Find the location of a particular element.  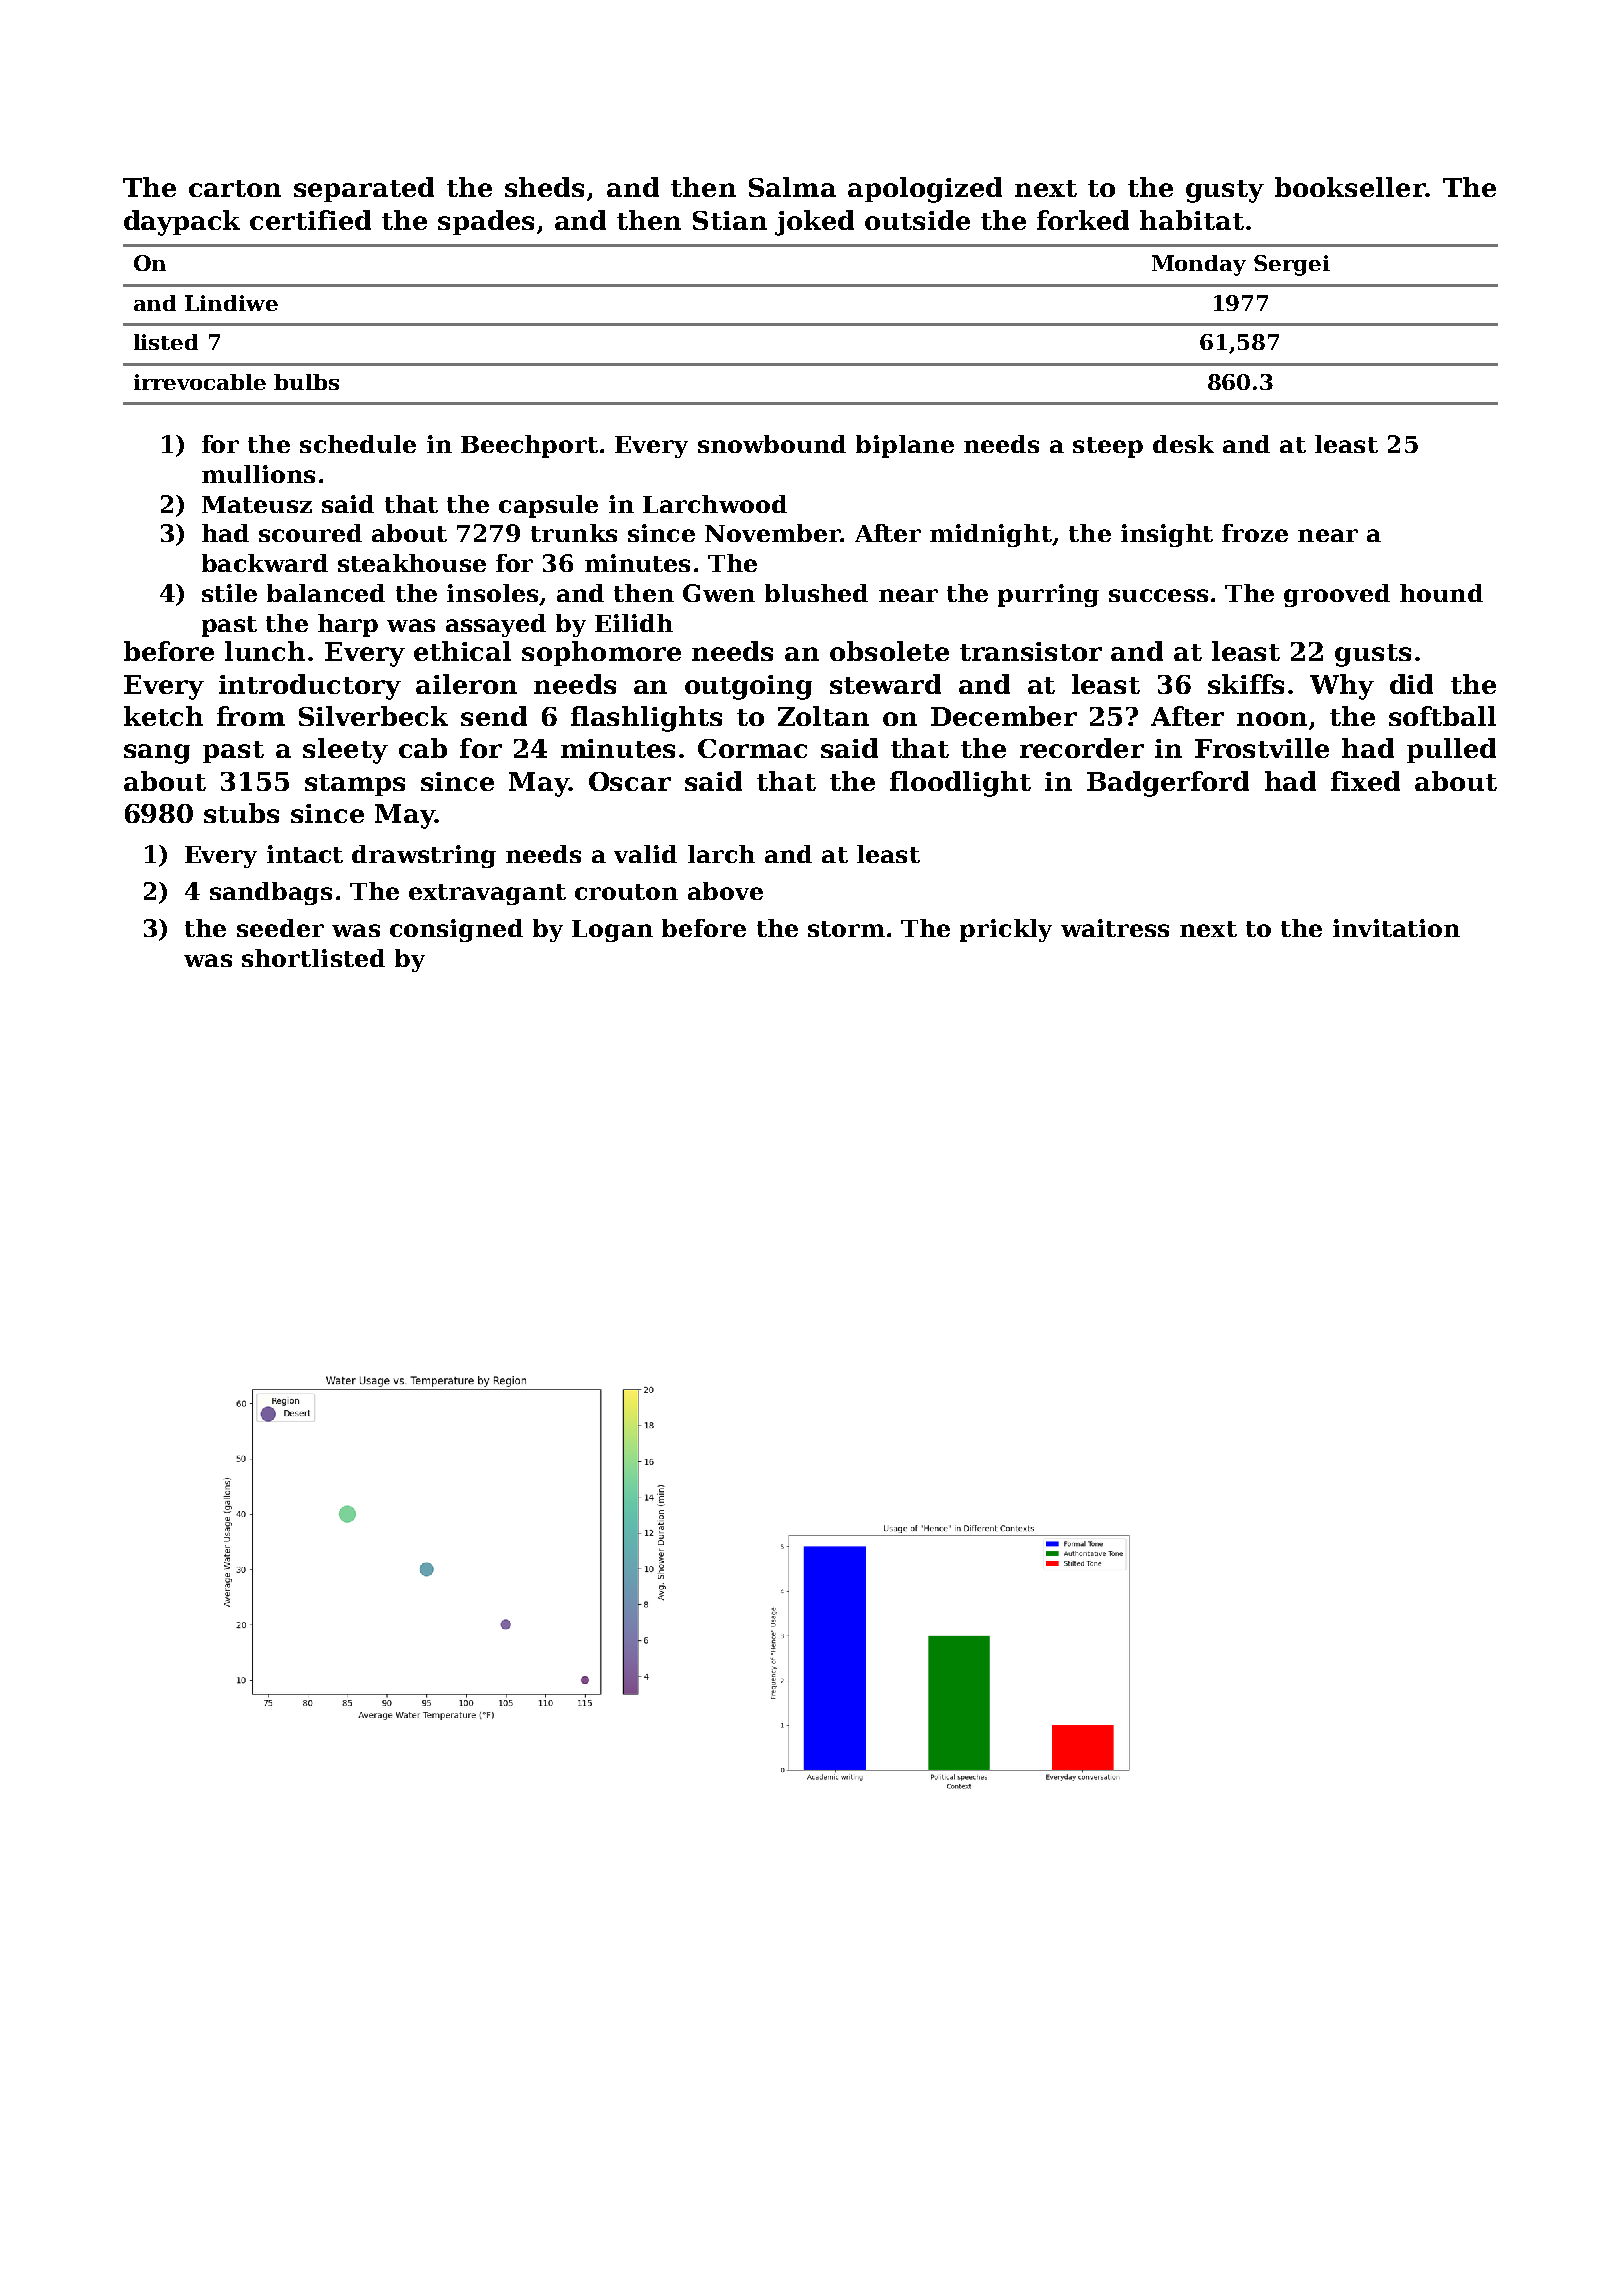

capsule is located at coordinates (548, 506).
